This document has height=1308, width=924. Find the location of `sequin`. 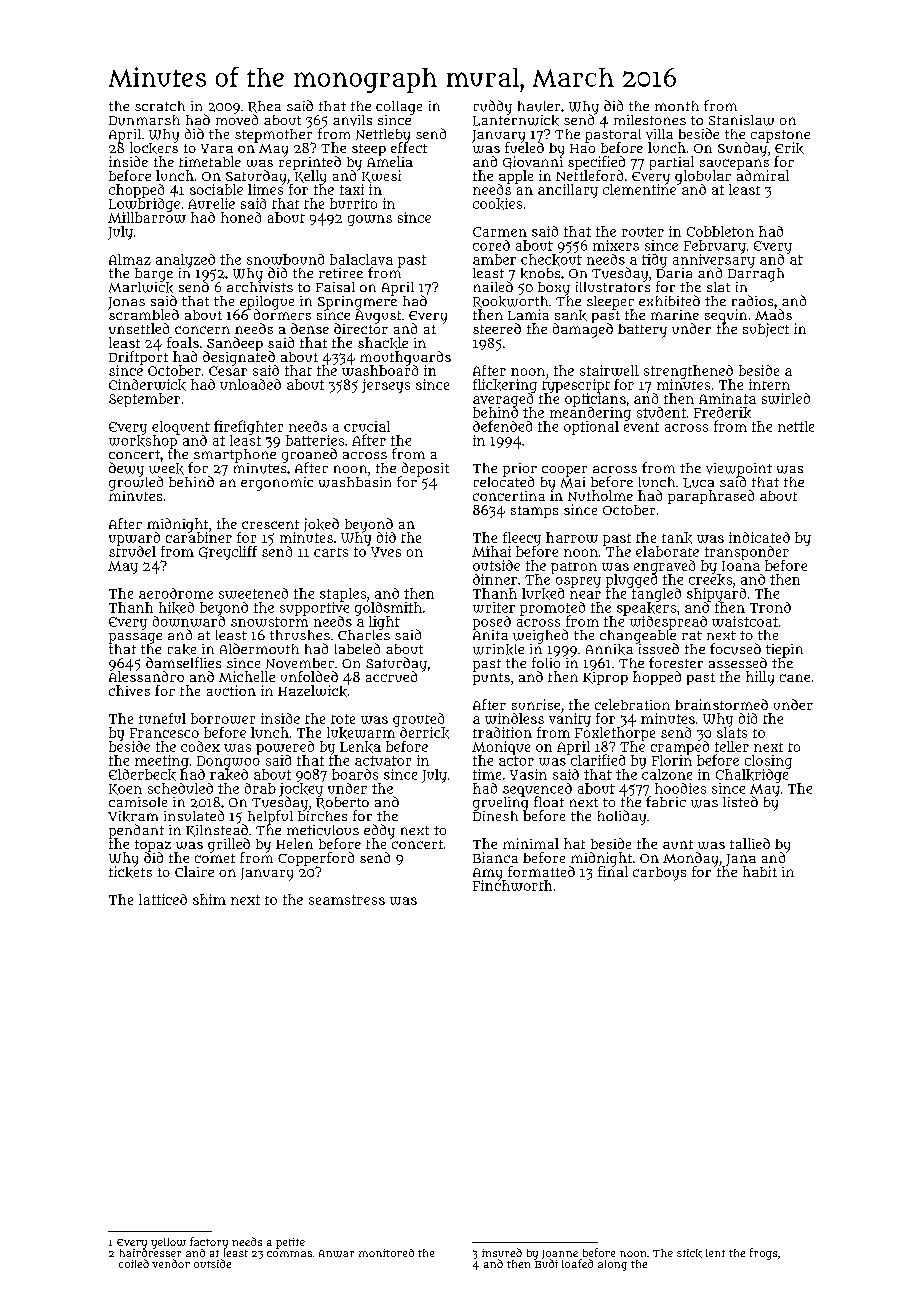

sequin is located at coordinates (726, 316).
